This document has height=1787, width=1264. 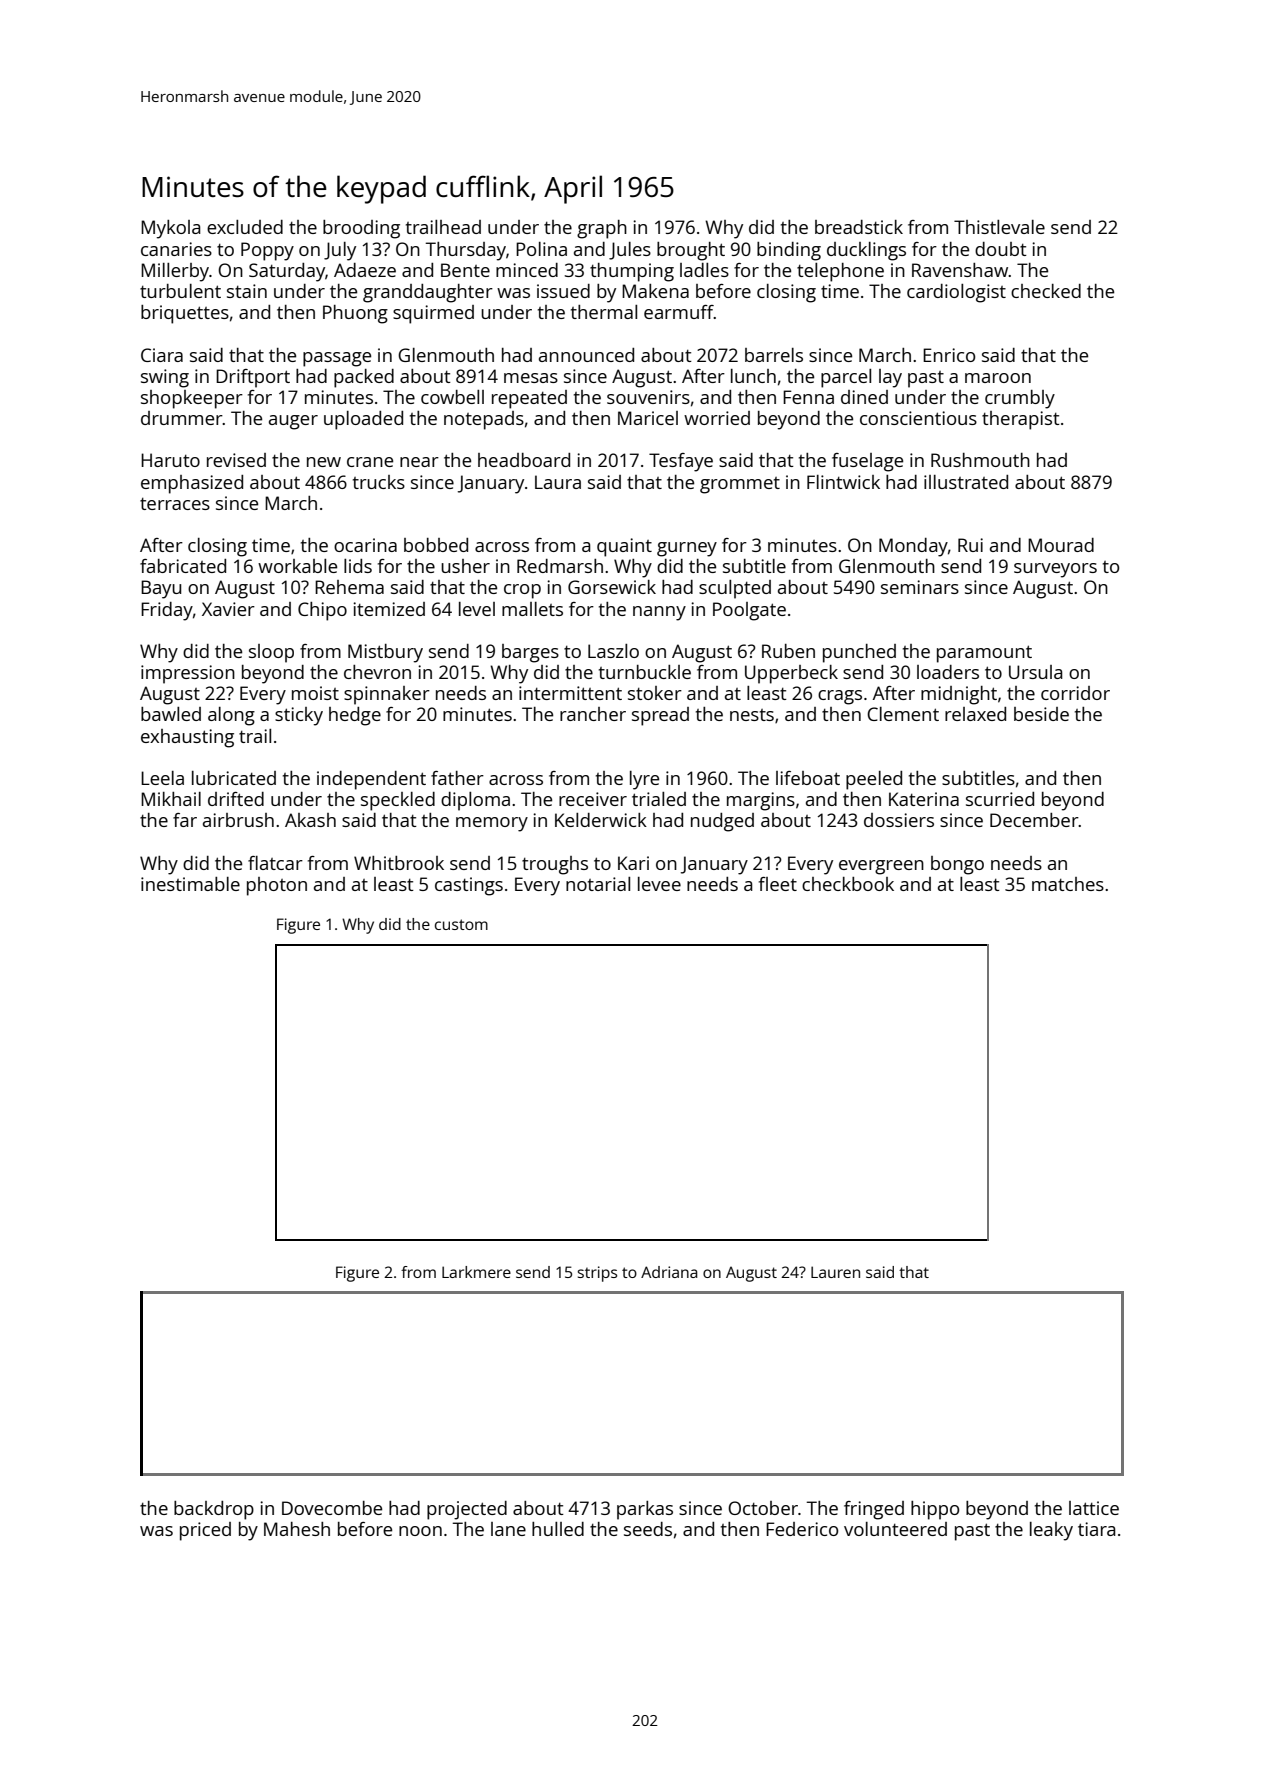 I want to click on minced, so click(x=527, y=270).
